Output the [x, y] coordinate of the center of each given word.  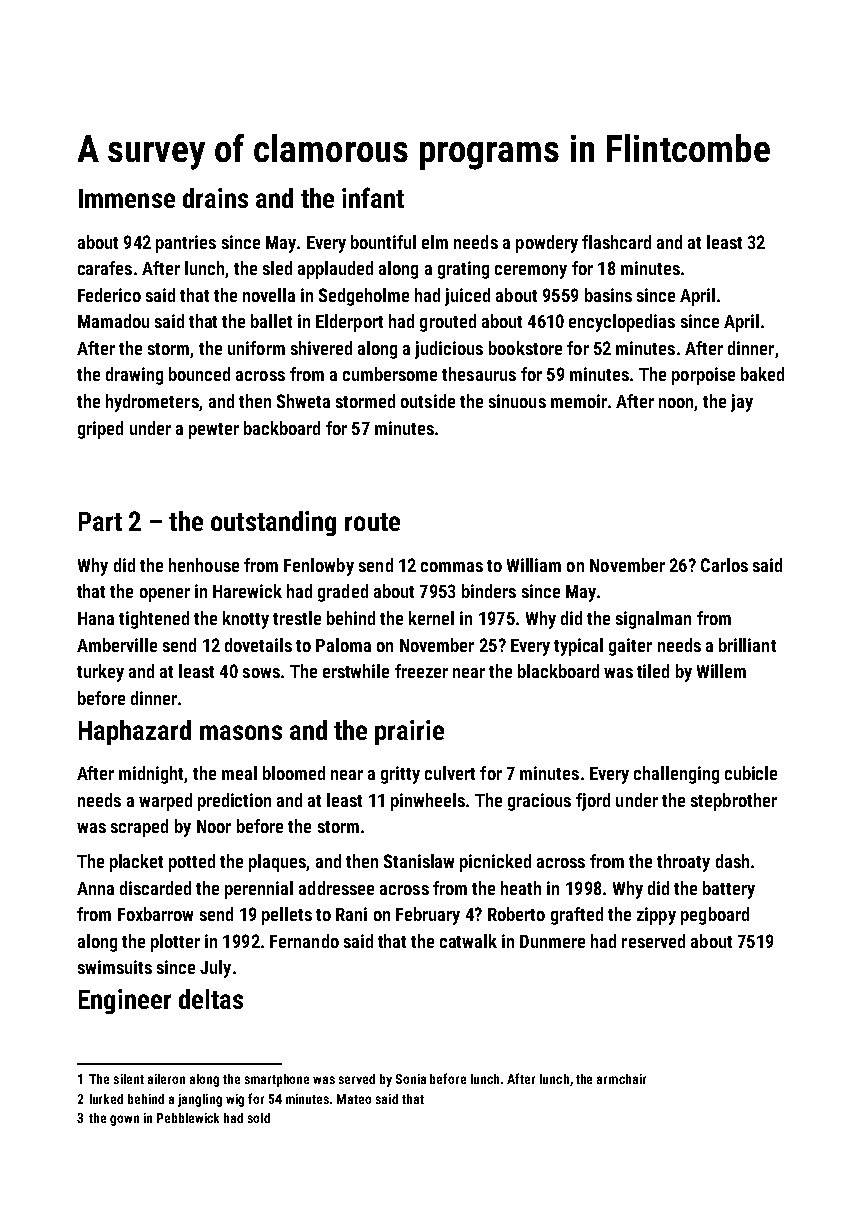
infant [373, 197]
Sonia [411, 1079]
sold [259, 1118]
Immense [127, 198]
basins [608, 295]
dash [732, 861]
